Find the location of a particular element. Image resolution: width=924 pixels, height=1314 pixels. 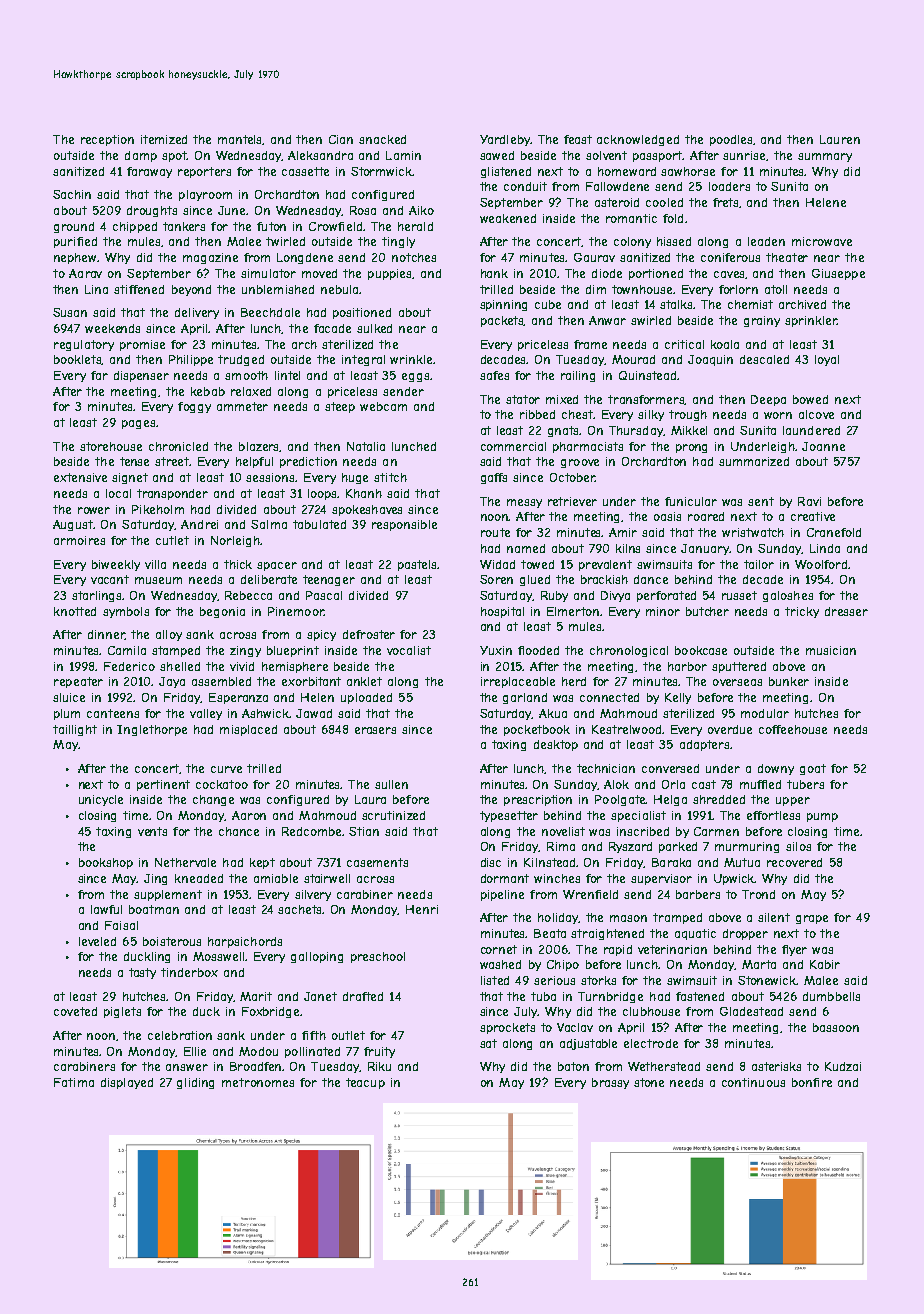

cockatoo is located at coordinates (222, 784).
